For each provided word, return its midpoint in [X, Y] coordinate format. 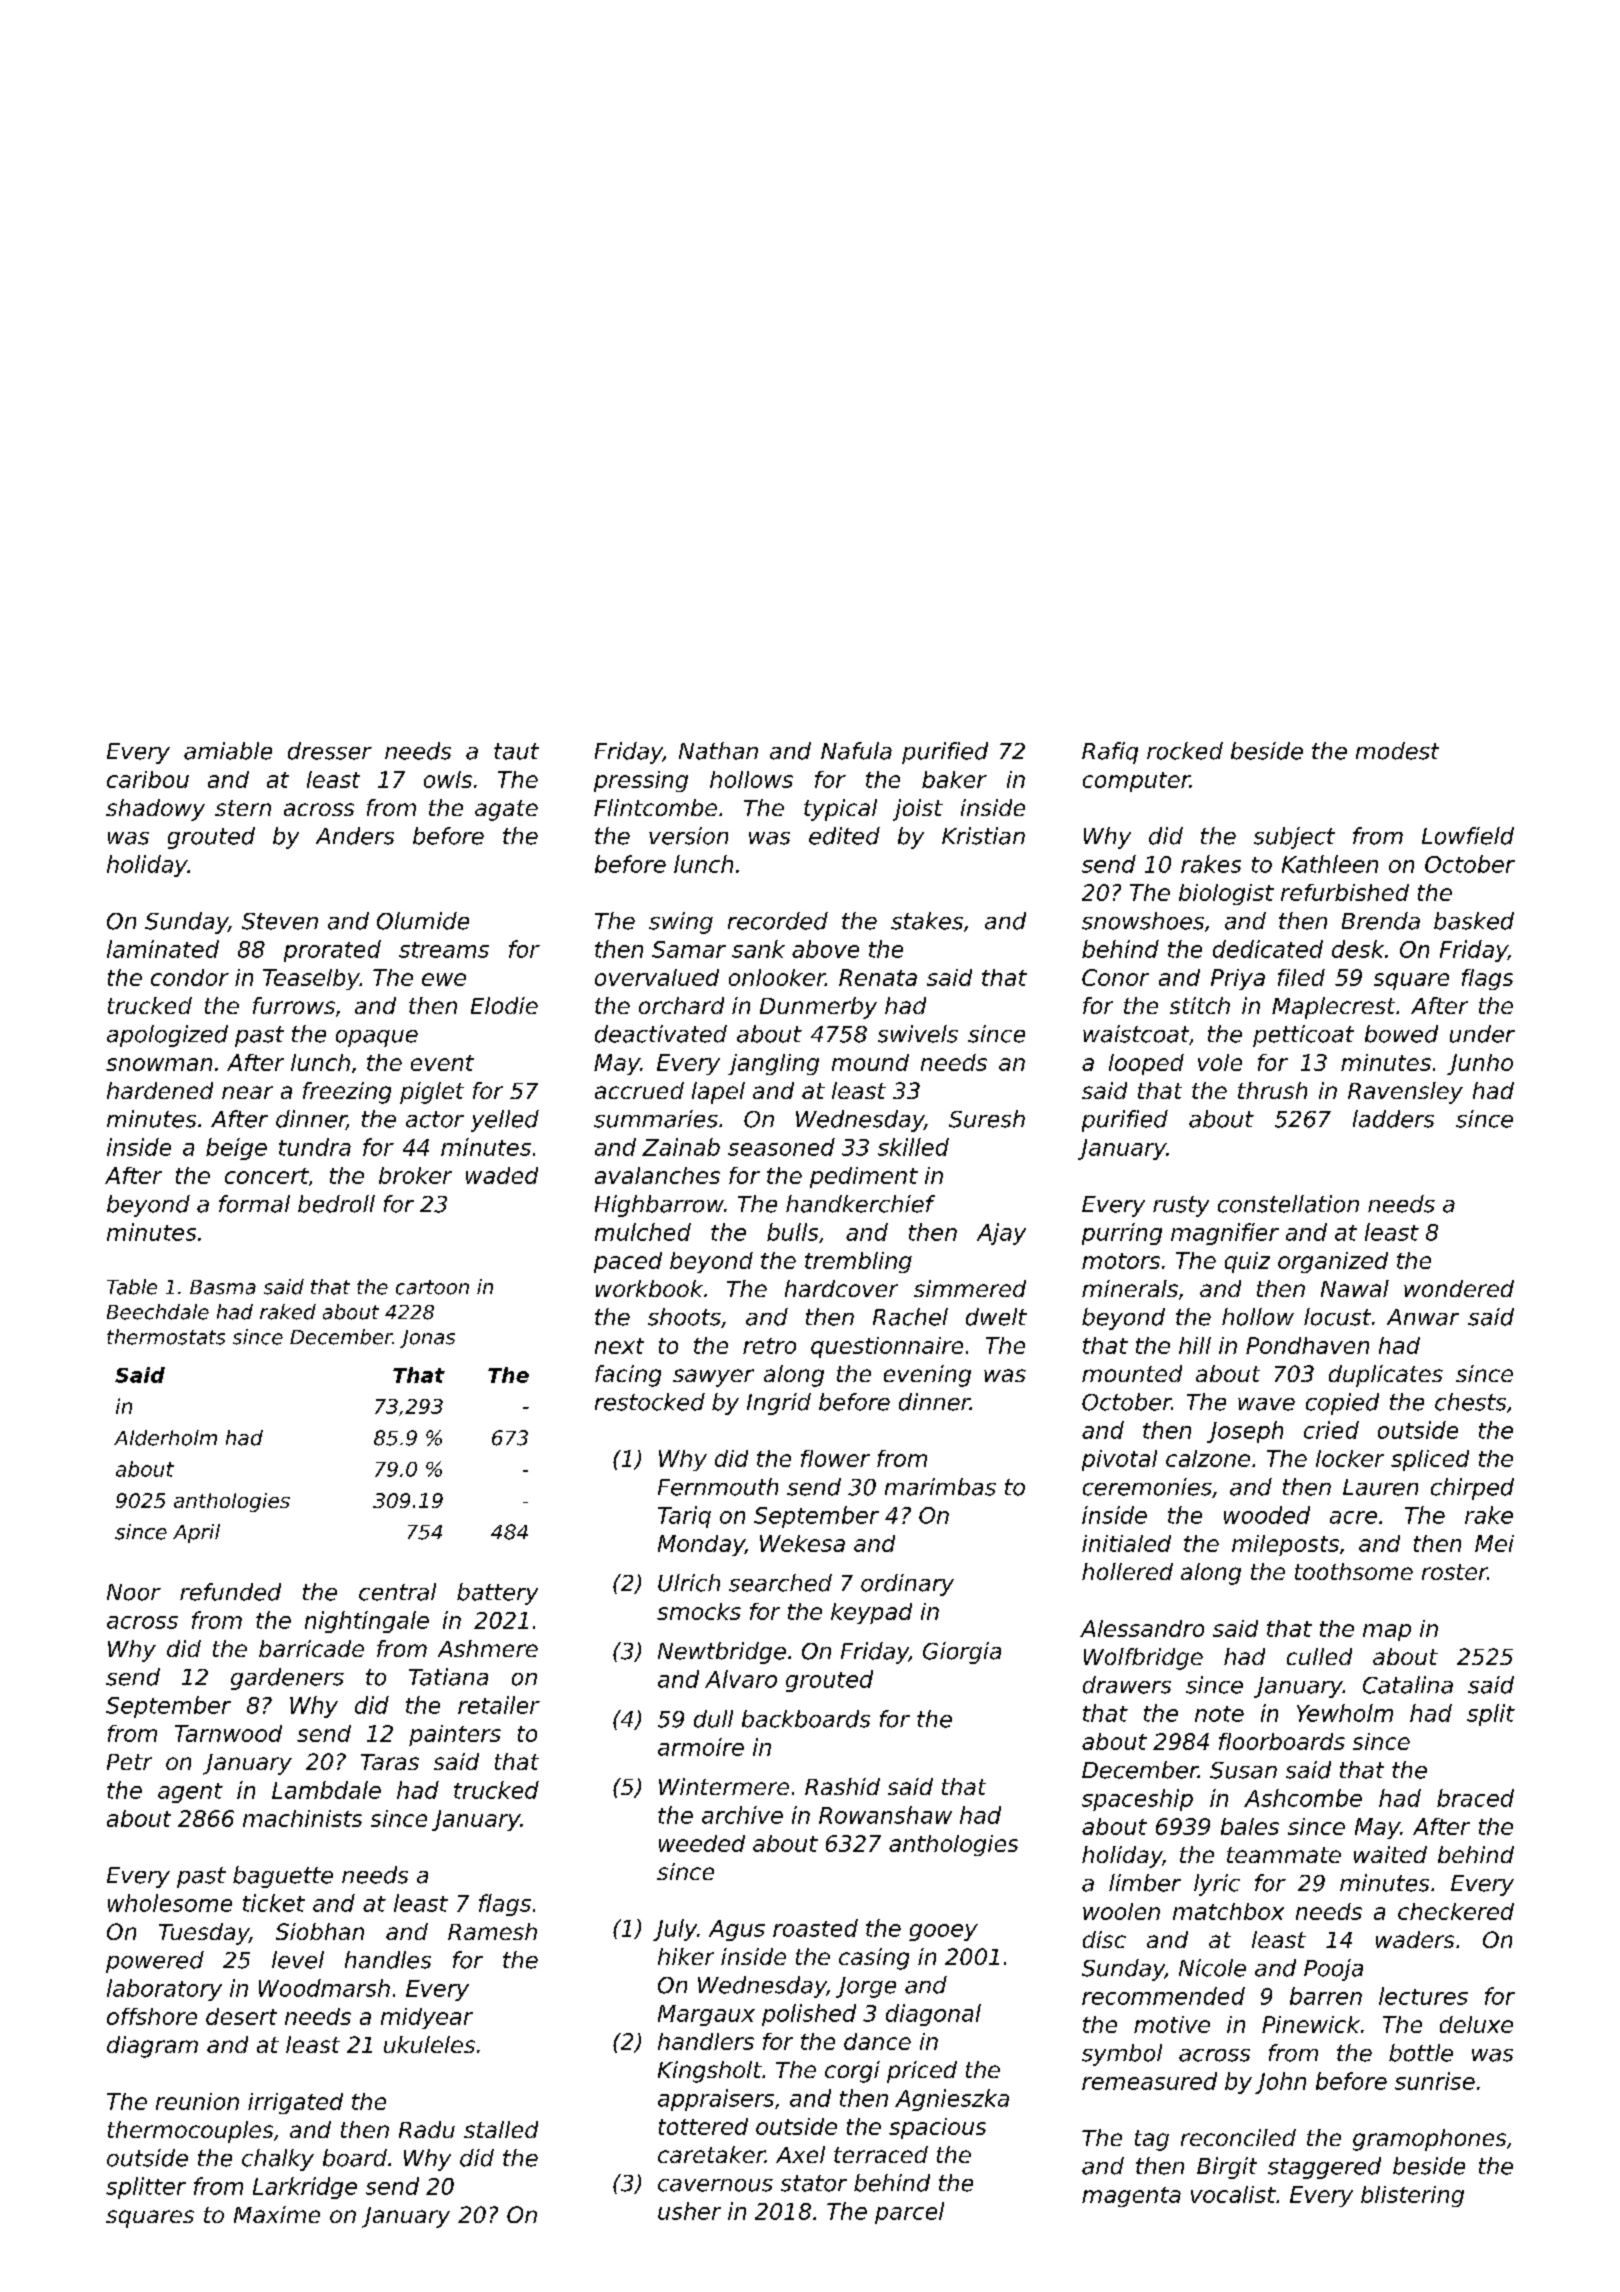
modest [1397, 751]
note [1219, 1714]
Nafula [856, 751]
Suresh [987, 1119]
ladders [1393, 1119]
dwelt [996, 1317]
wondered [1459, 1288]
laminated [163, 949]
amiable [228, 751]
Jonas [427, 1339]
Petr [129, 1762]
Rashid [842, 1786]
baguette [283, 1877]
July [675, 1930]
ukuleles [429, 2044]
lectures [1423, 1996]
